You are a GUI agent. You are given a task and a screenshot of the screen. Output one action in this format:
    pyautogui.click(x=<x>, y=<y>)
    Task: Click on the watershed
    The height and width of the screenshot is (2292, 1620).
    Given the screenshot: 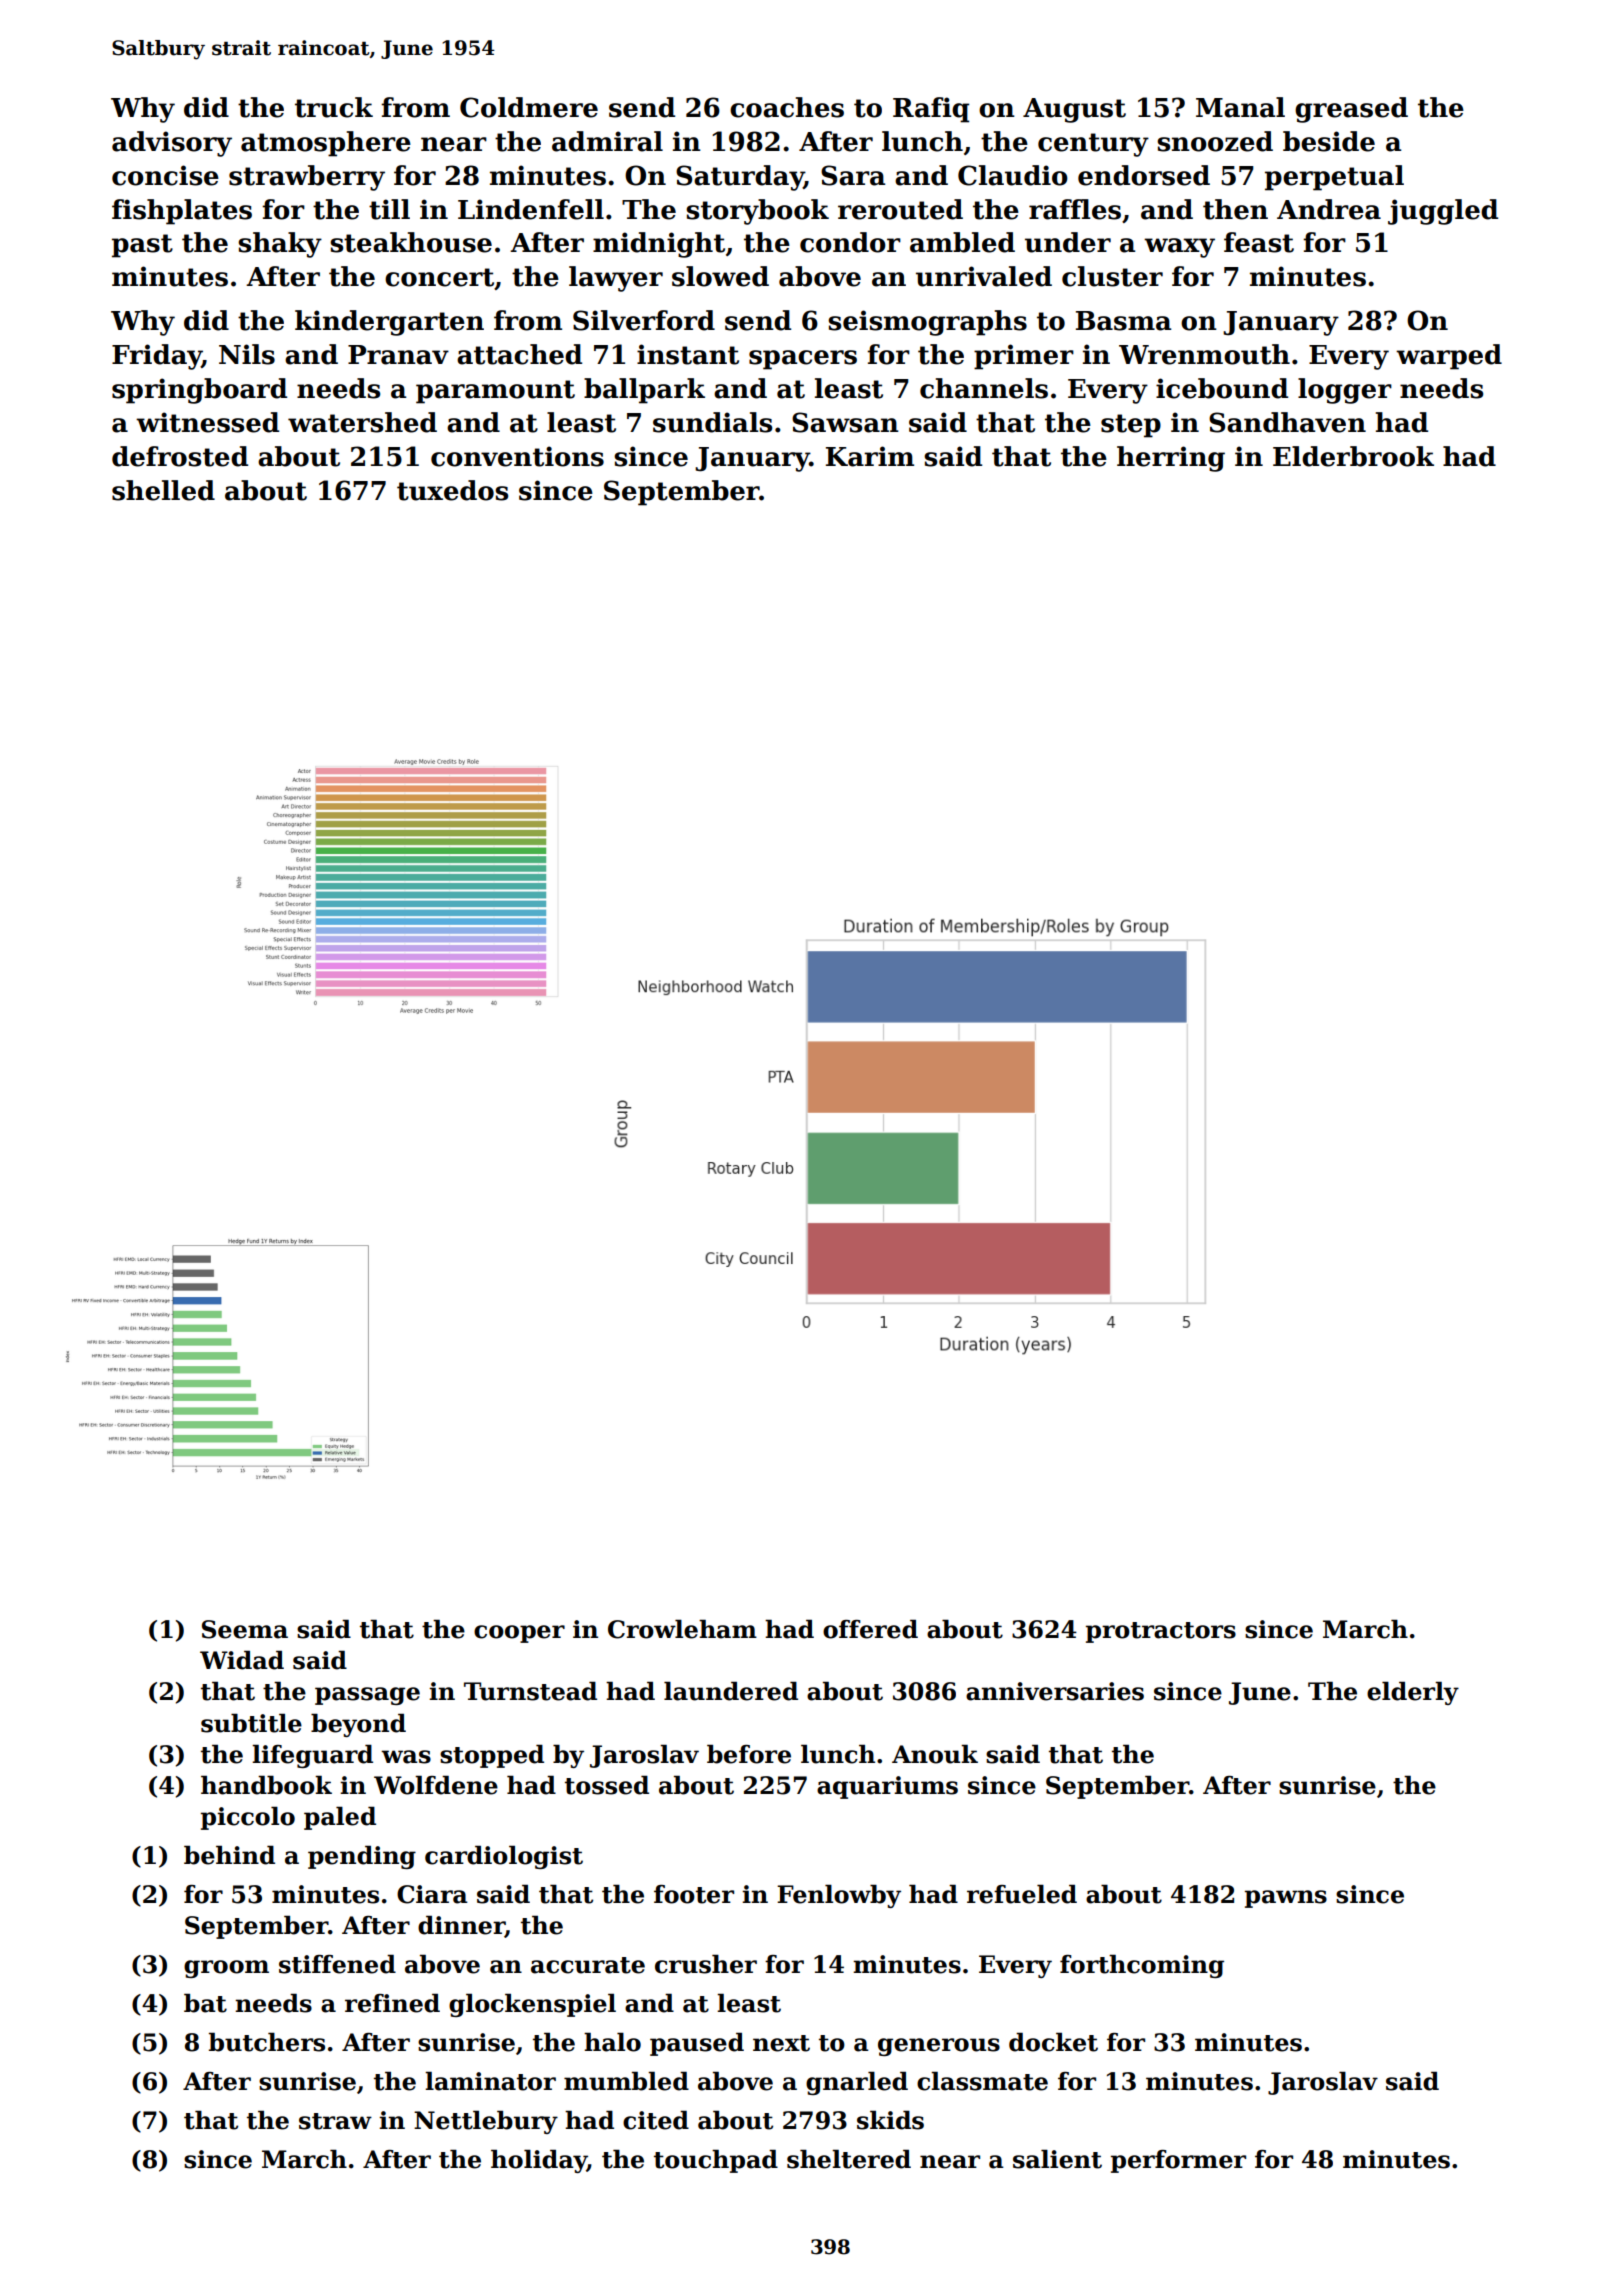 What is the action you would take?
    pyautogui.click(x=362, y=422)
